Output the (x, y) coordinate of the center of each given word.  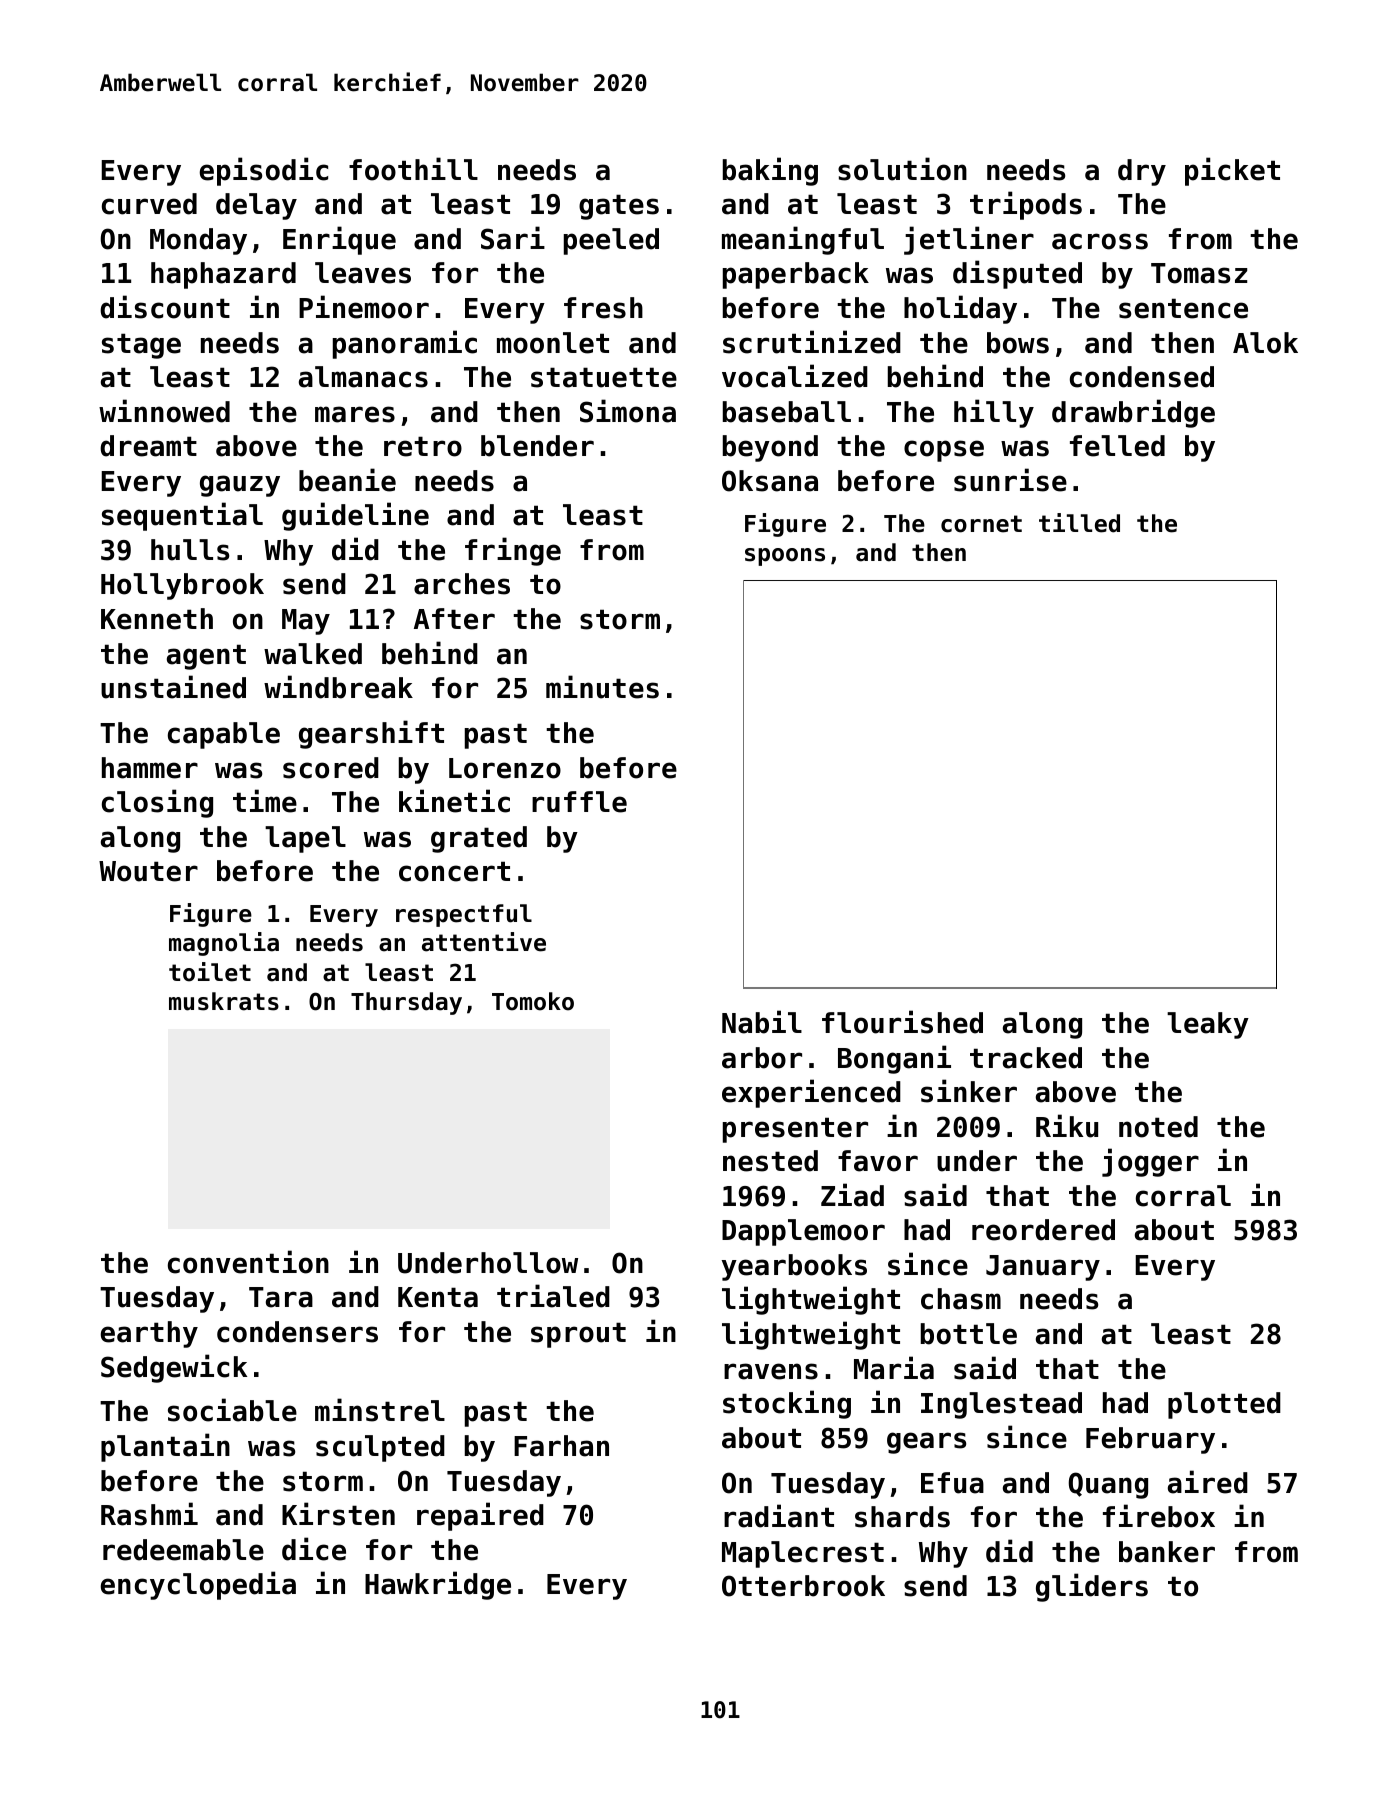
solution (902, 169)
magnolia (224, 944)
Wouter (148, 871)
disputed (1017, 274)
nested (770, 1161)
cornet (981, 524)
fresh (603, 308)
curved (149, 204)
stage (141, 346)
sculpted (380, 1448)
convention (248, 1262)
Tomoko (533, 1001)
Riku (1067, 1126)
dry (1142, 172)
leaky (1208, 1025)
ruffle (579, 802)
